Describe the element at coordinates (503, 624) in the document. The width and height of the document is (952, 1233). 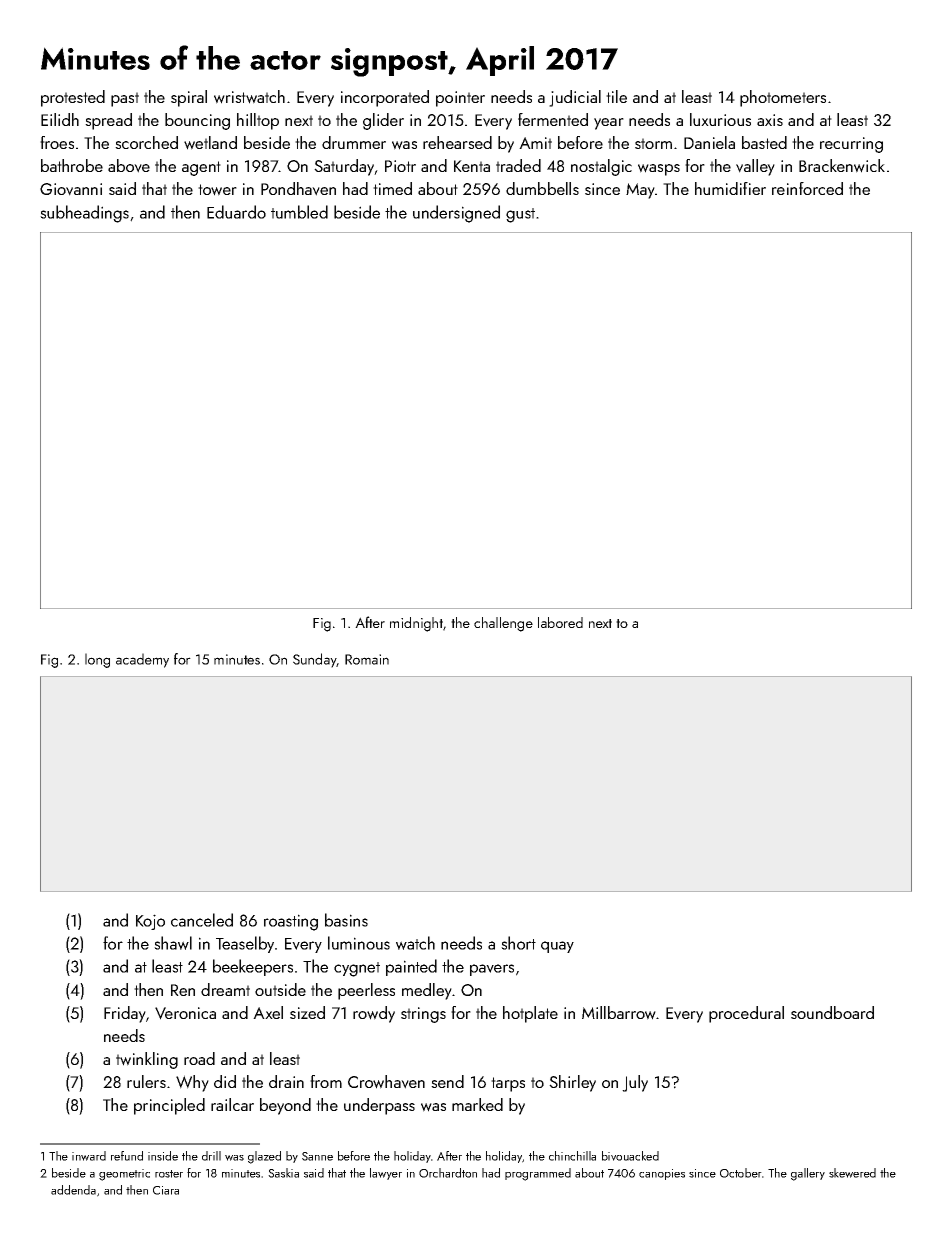
I see `challenge` at that location.
